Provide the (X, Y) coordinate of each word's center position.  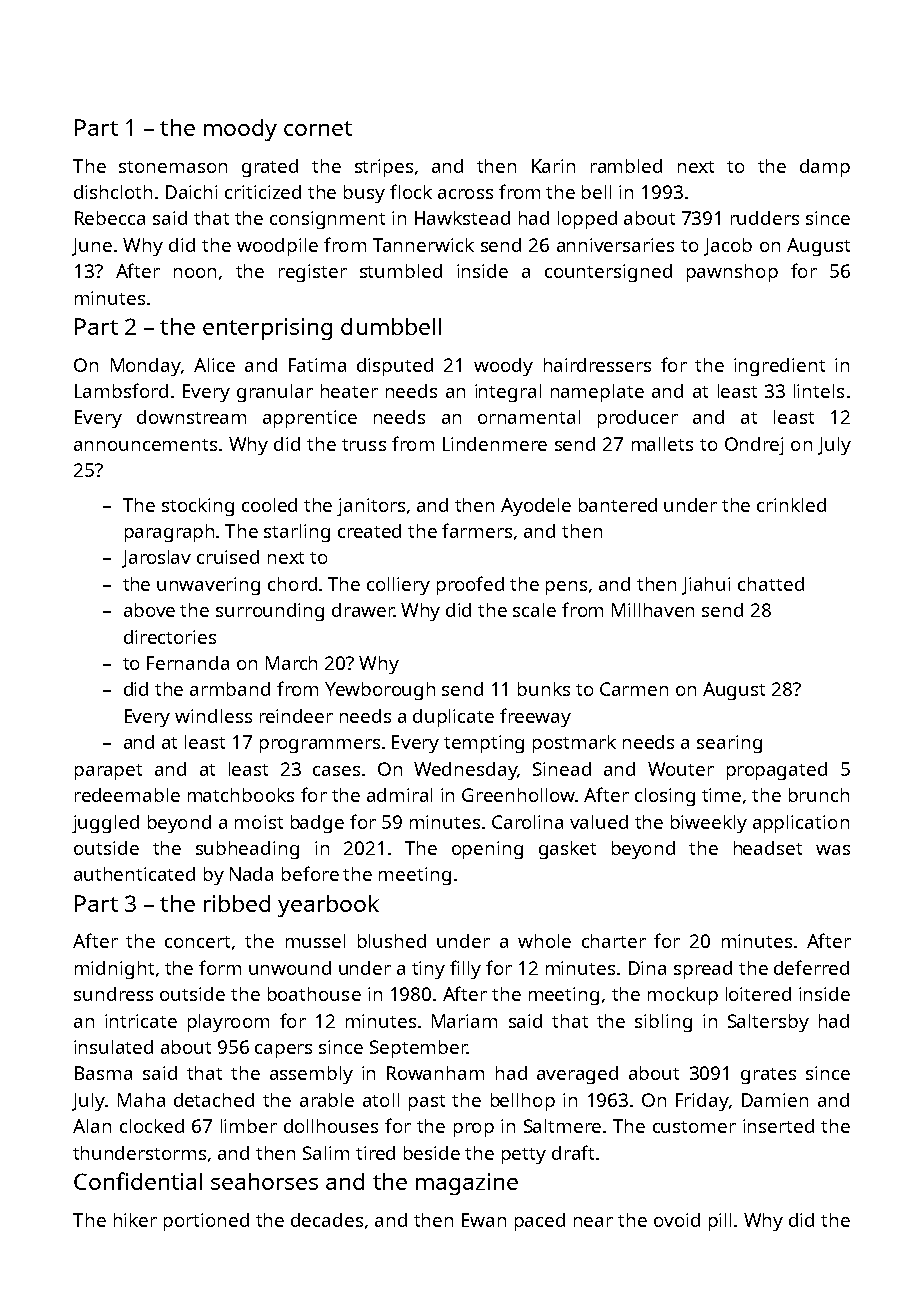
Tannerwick (423, 245)
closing (665, 797)
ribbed (237, 903)
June (92, 247)
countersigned (608, 273)
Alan (92, 1126)
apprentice (310, 419)
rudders (765, 218)
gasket (567, 850)
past (427, 1103)
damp (825, 168)
